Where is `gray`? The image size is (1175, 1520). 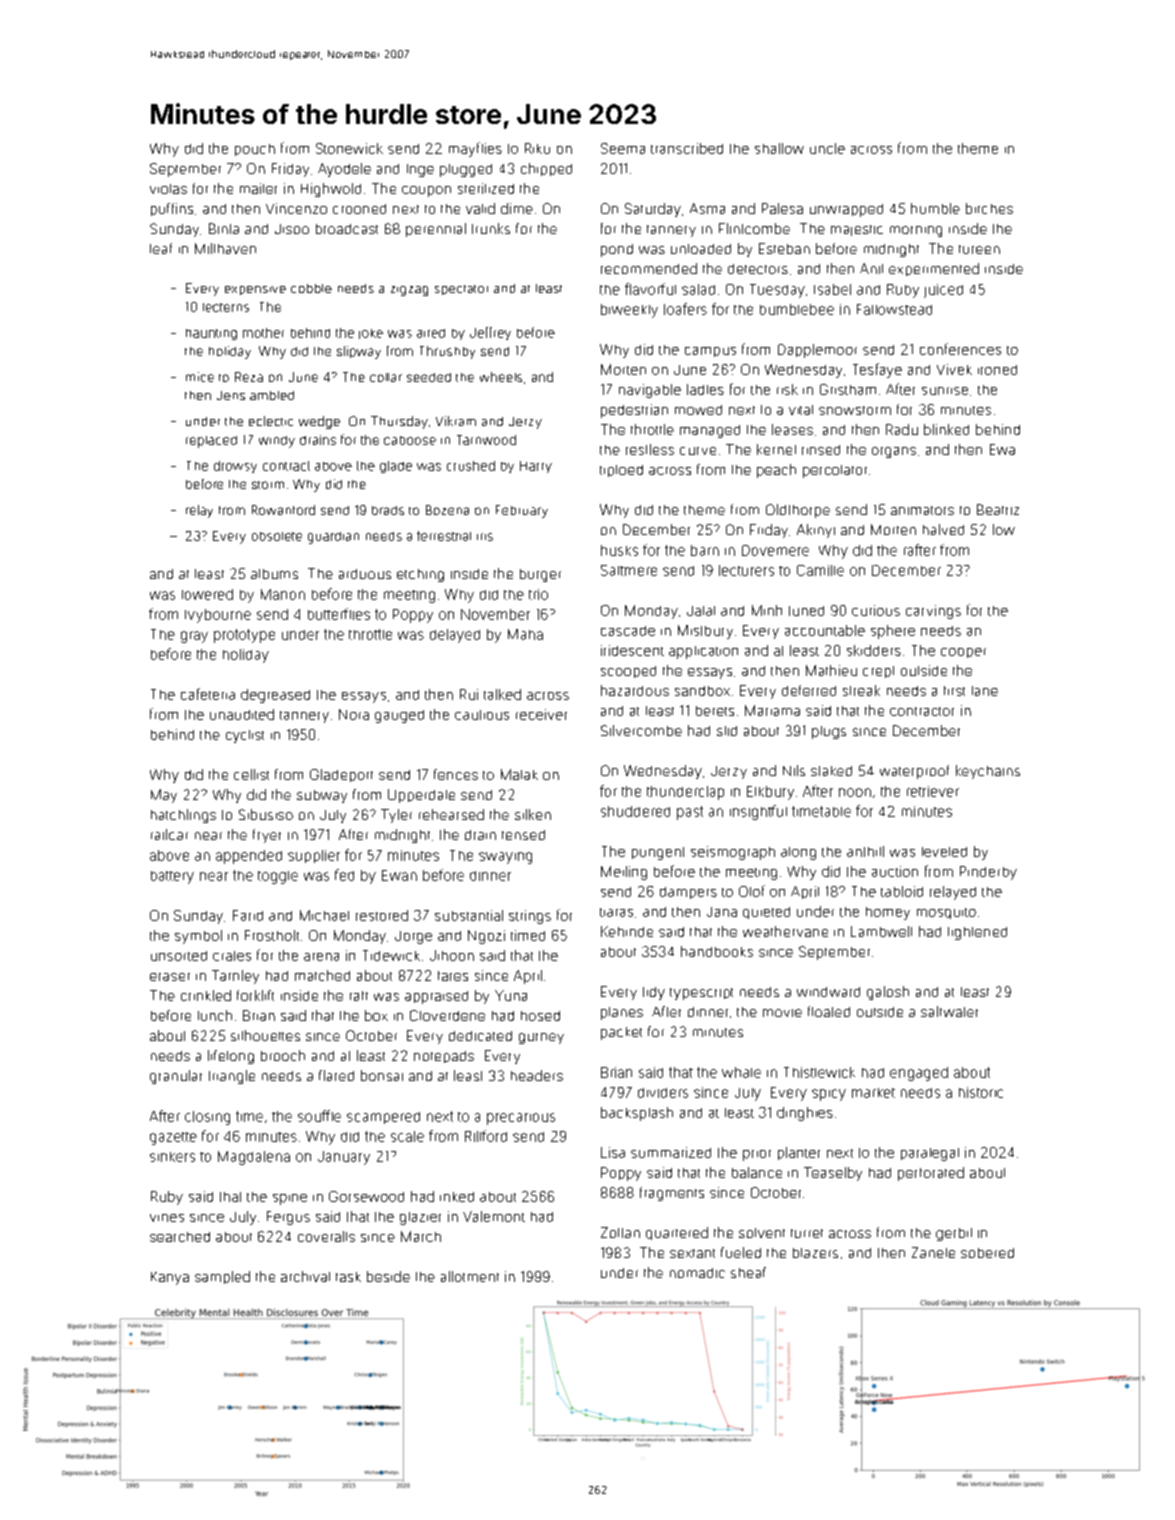
gray is located at coordinates (194, 637).
